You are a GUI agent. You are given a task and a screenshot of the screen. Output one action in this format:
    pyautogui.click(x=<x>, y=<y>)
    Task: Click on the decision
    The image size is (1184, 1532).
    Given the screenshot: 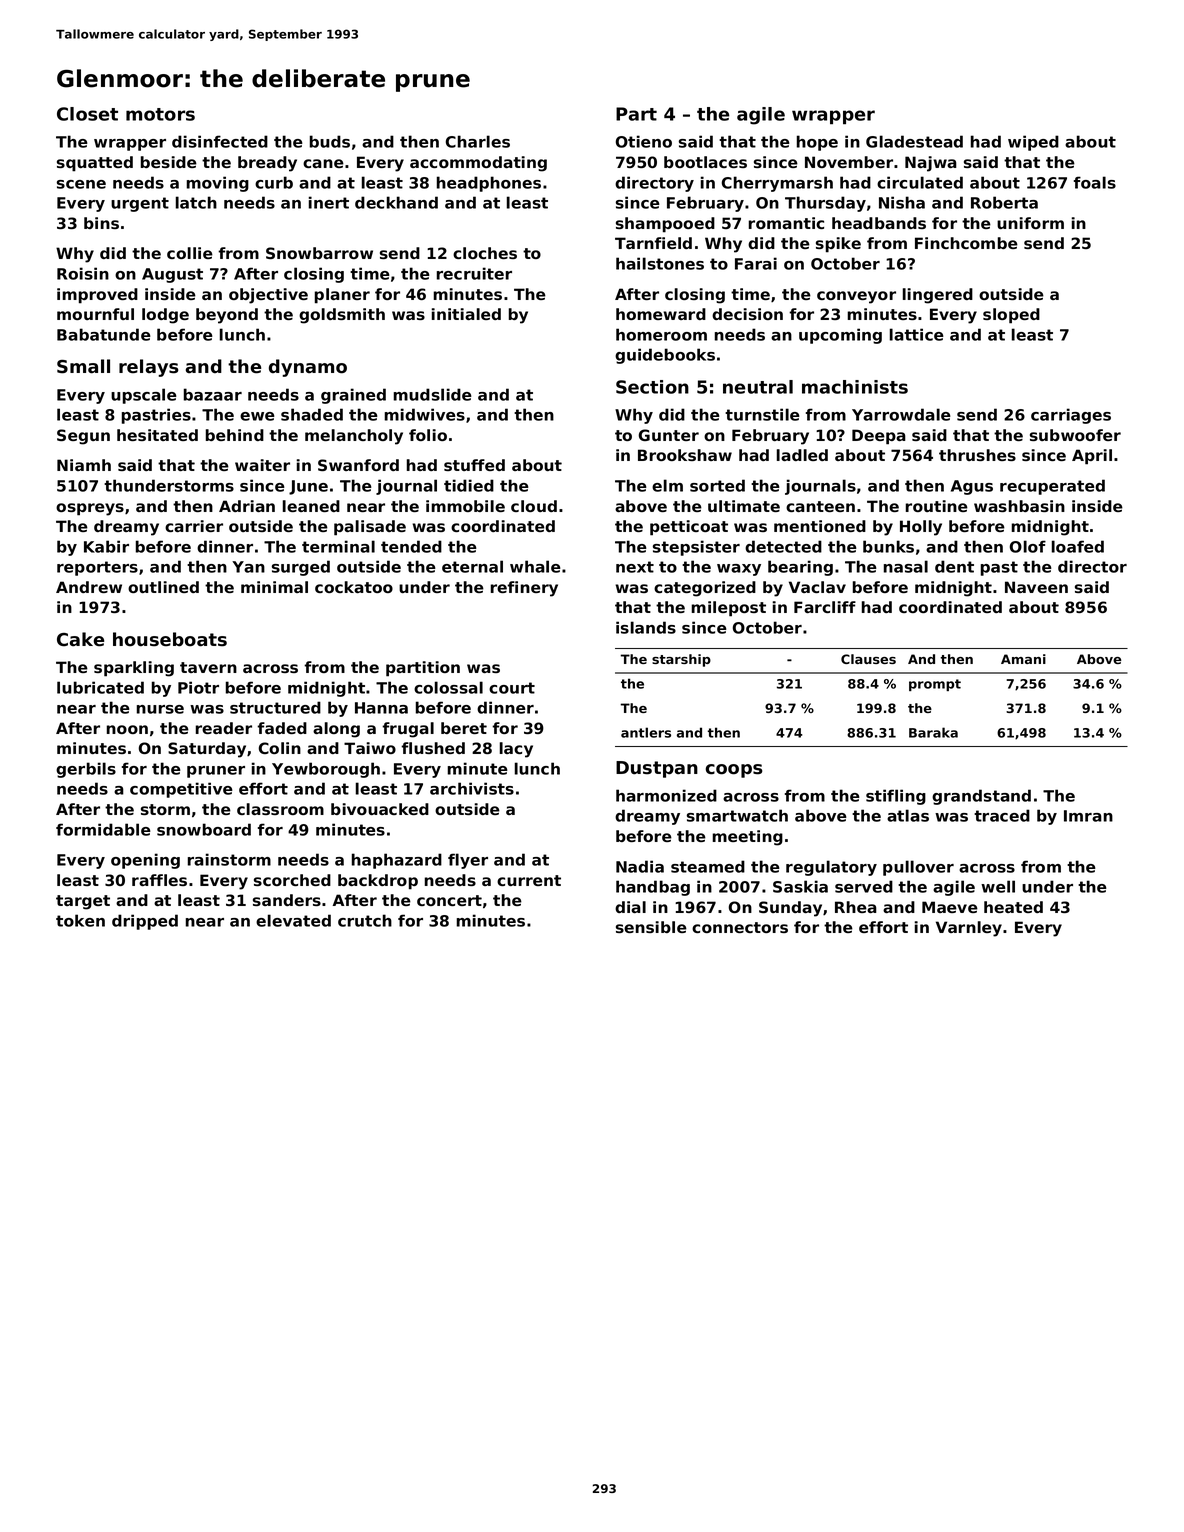 What is the action you would take?
    pyautogui.click(x=747, y=314)
